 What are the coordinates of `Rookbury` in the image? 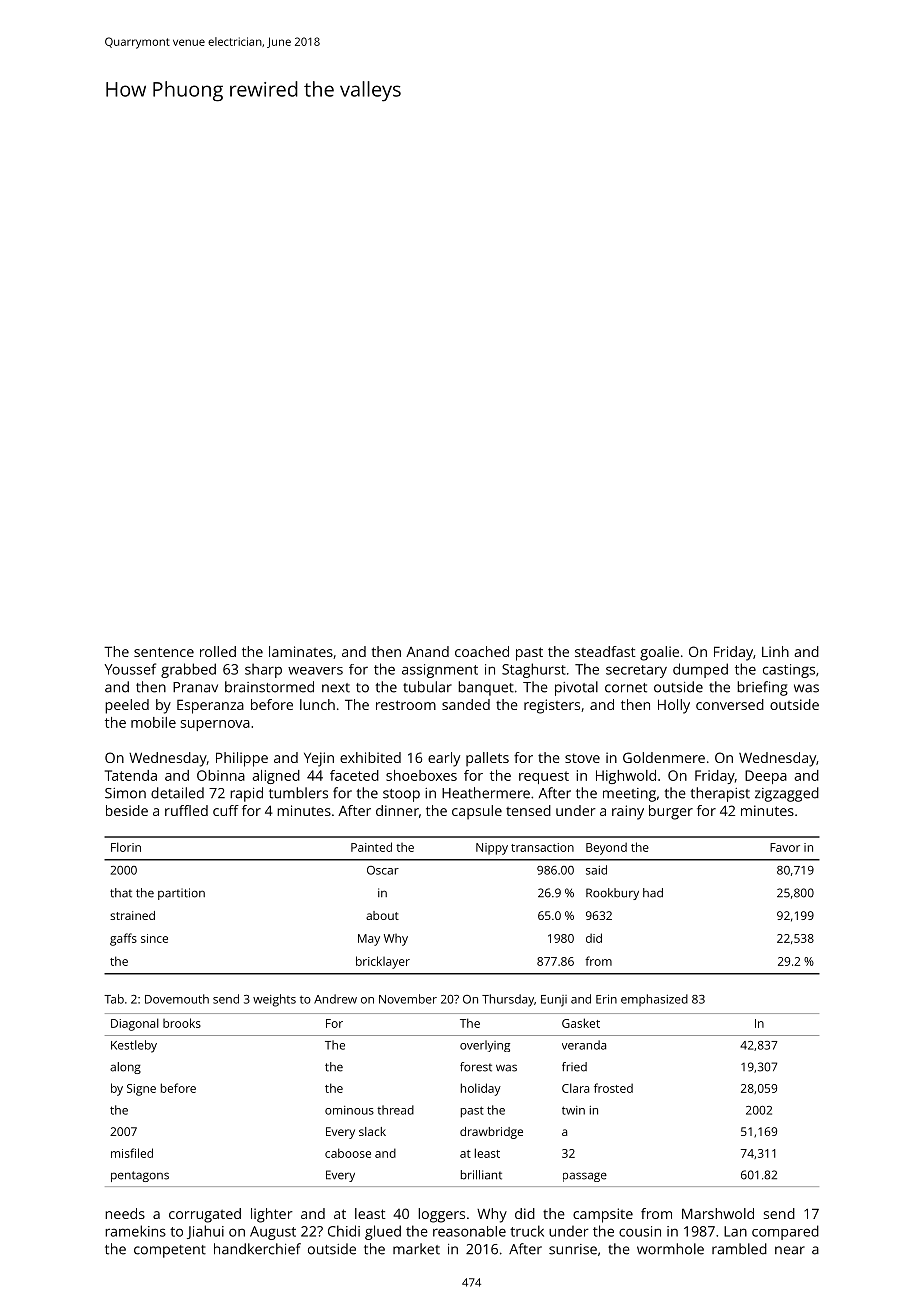 It's located at (612, 894).
